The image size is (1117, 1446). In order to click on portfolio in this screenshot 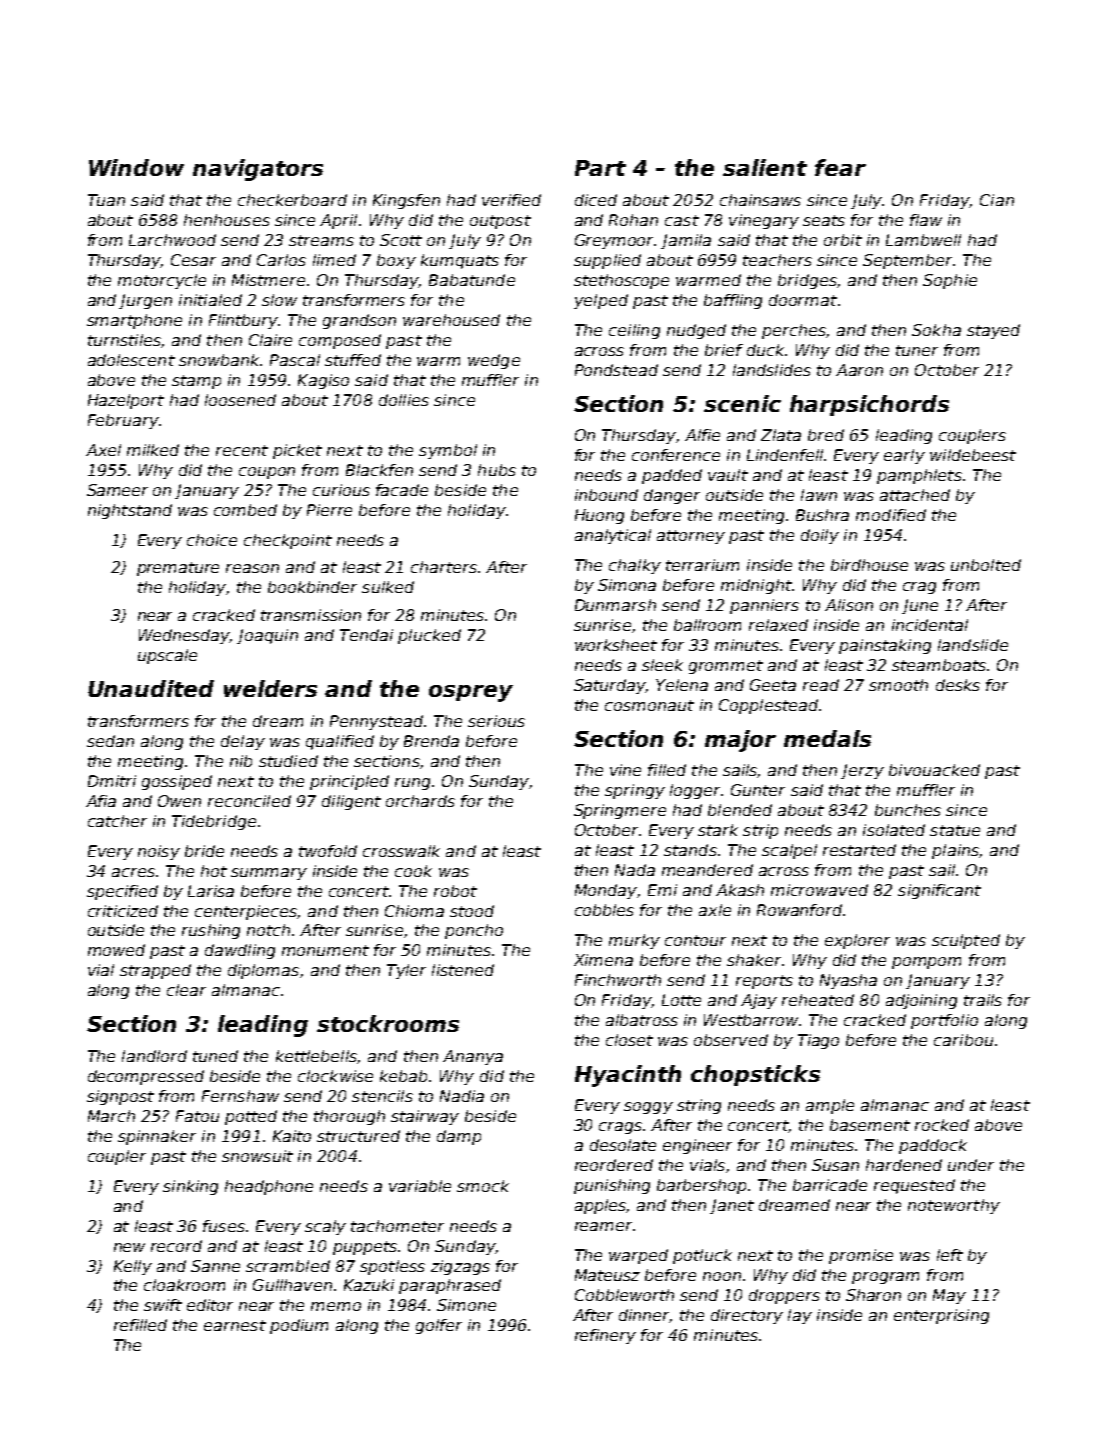, I will do `click(944, 1021)`.
